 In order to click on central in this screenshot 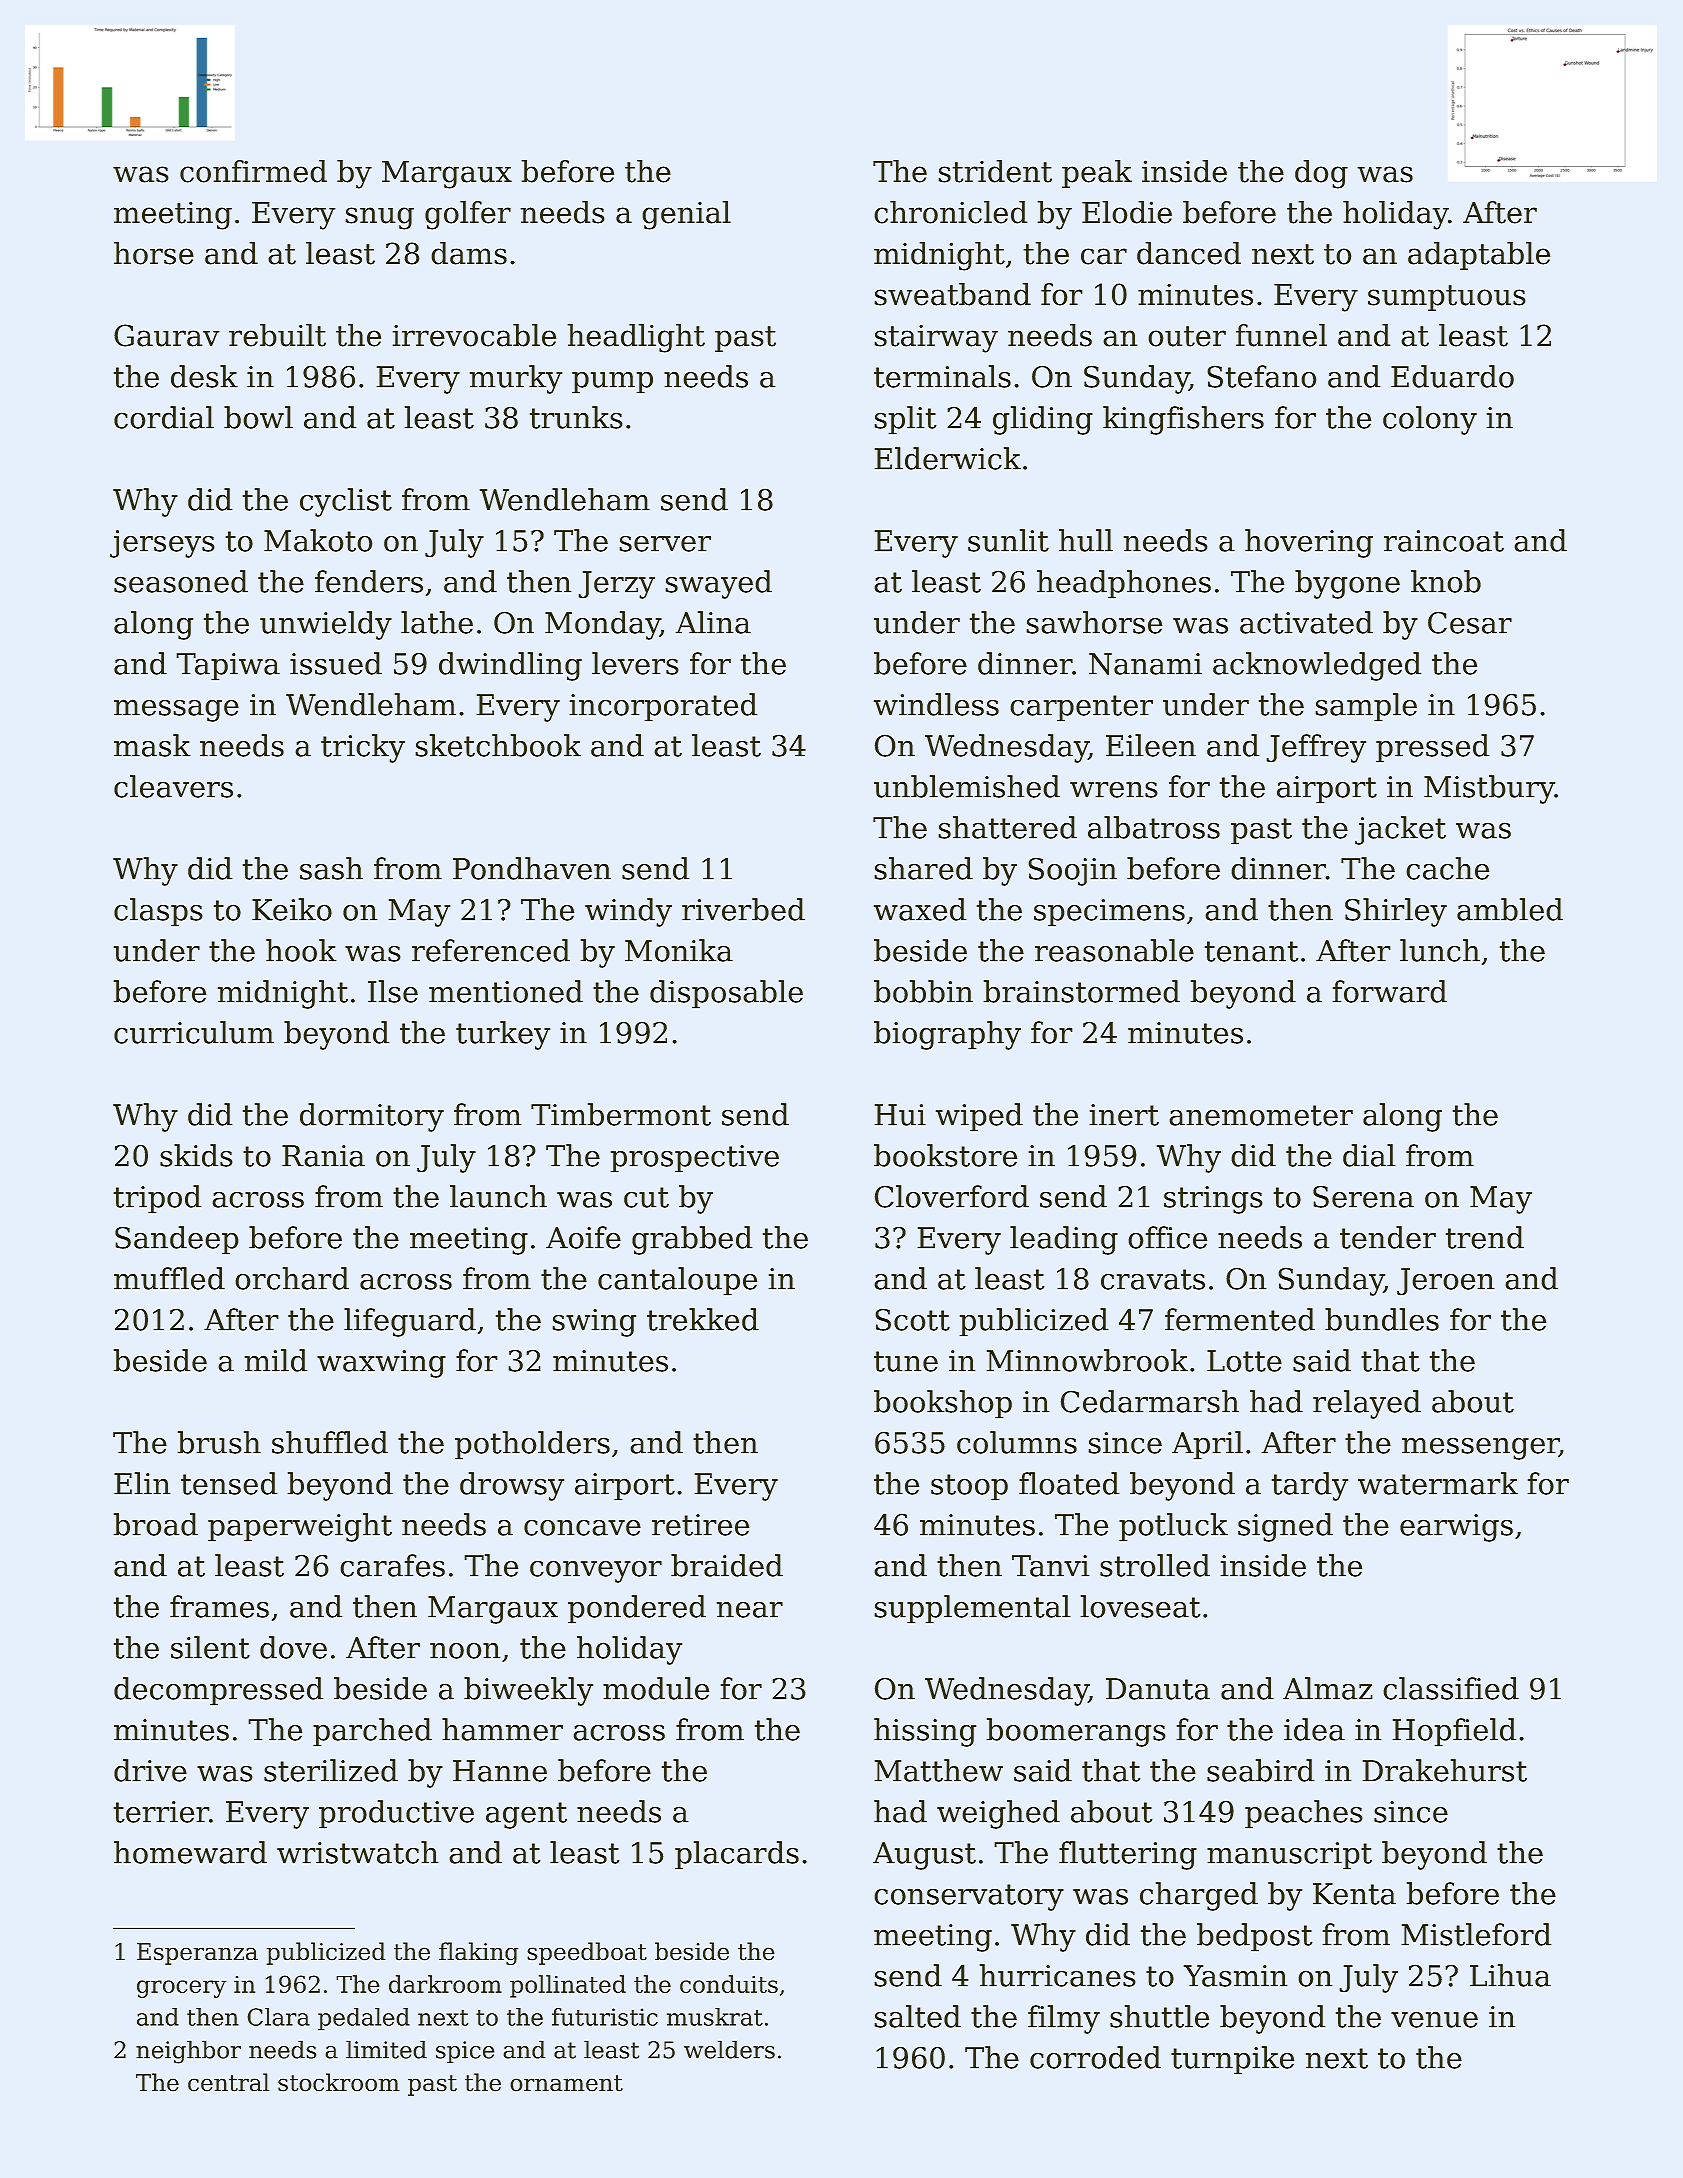, I will do `click(229, 2082)`.
